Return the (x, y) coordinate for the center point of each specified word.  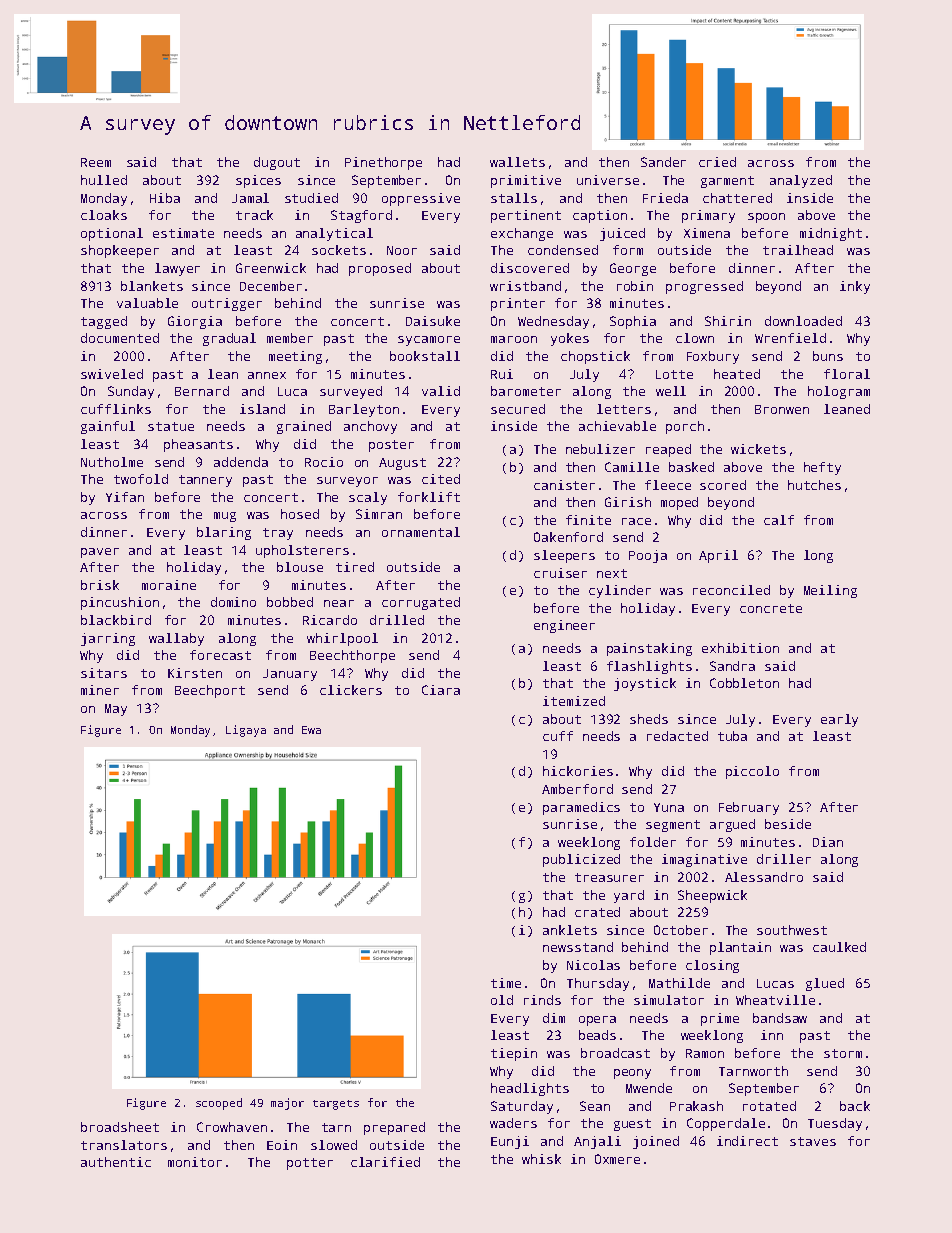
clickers (351, 690)
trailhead (798, 250)
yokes (570, 339)
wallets (517, 162)
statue (171, 426)
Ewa (311, 730)
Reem (96, 162)
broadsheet (120, 1127)
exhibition (740, 648)
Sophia (633, 322)
